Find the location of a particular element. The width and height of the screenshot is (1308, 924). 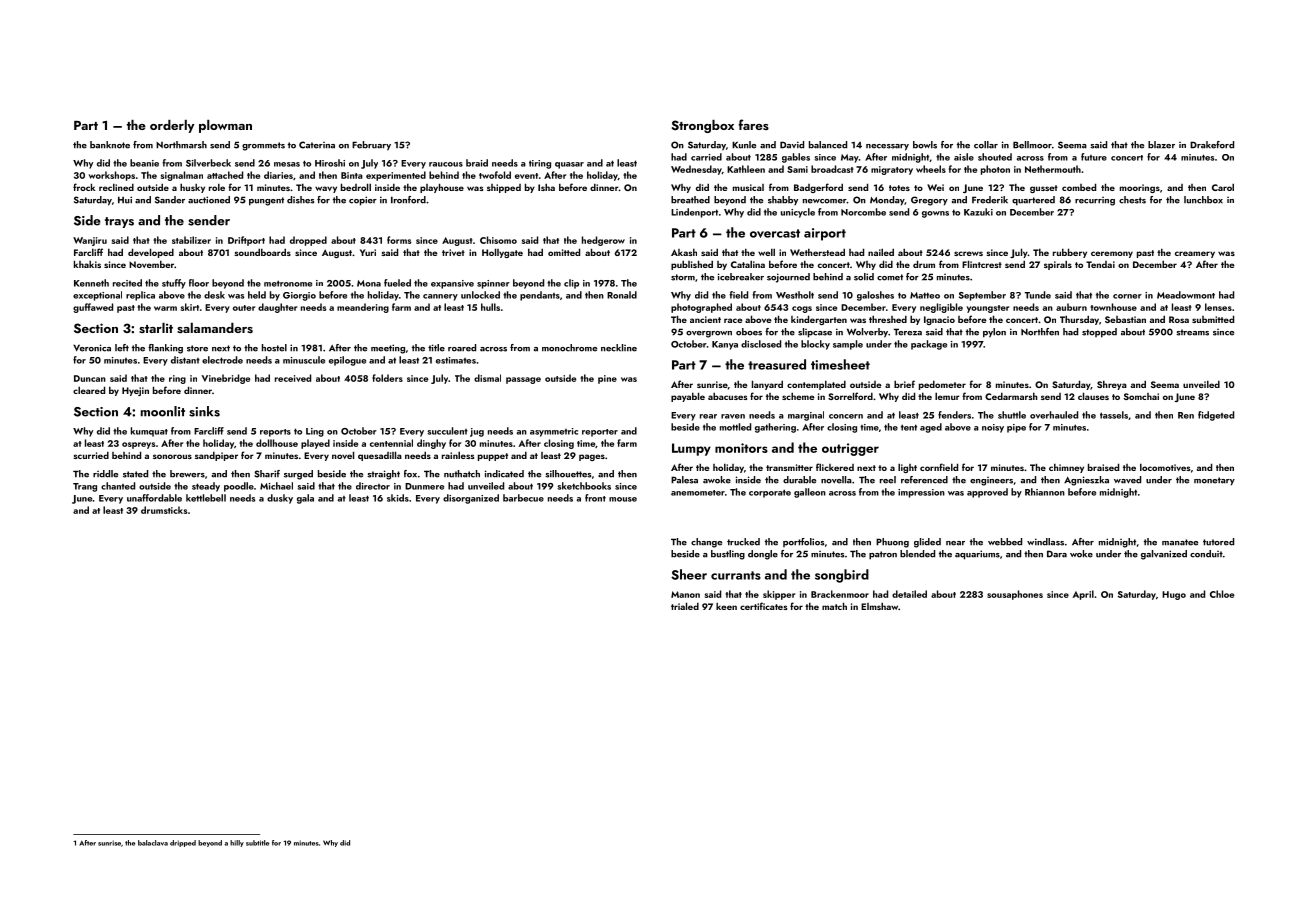

Wetherstead is located at coordinates (817, 252).
